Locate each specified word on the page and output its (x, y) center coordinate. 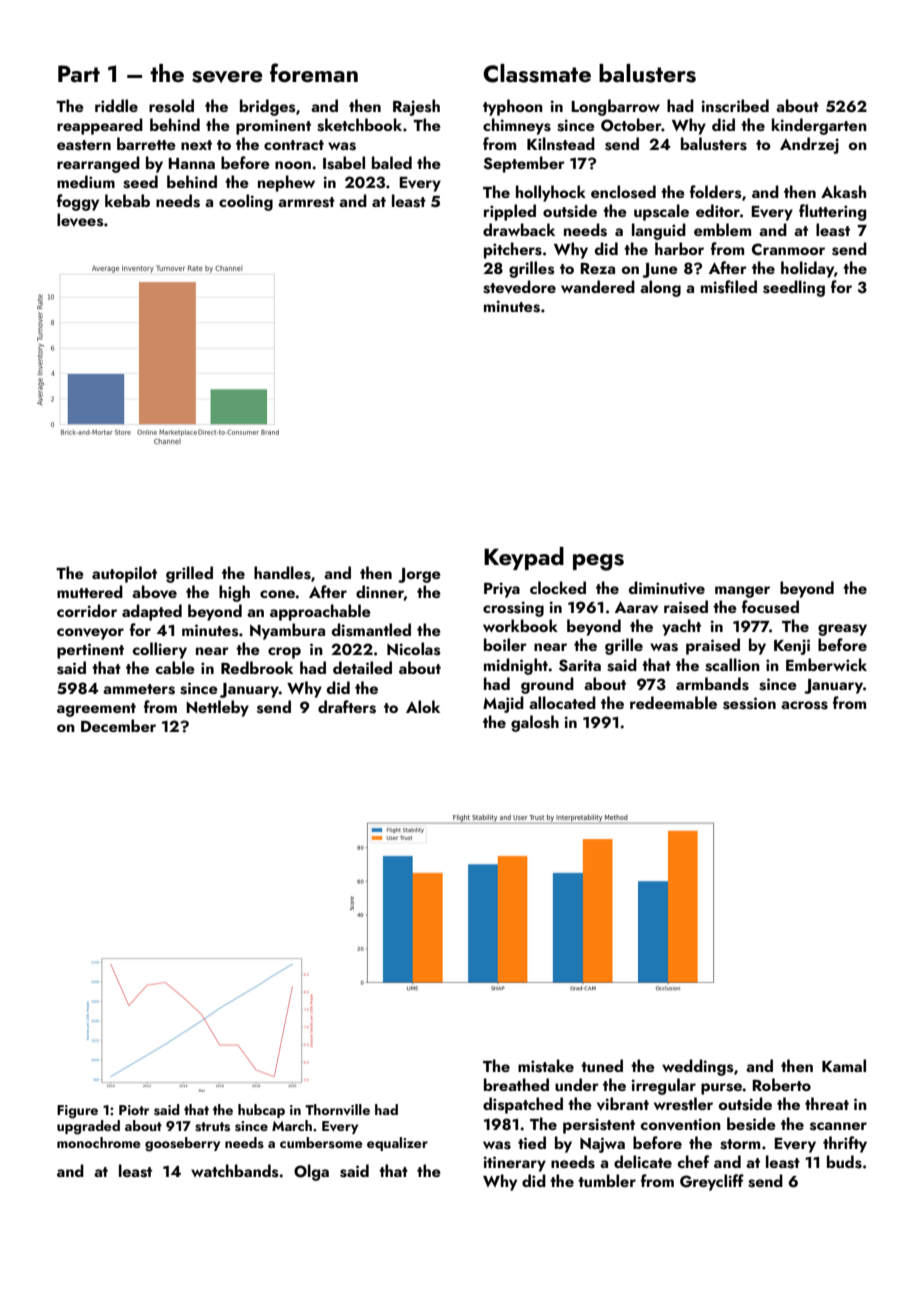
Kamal (844, 1065)
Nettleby (217, 708)
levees (80, 220)
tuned (602, 1065)
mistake (546, 1066)
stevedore (519, 287)
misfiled (729, 287)
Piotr (134, 1110)
